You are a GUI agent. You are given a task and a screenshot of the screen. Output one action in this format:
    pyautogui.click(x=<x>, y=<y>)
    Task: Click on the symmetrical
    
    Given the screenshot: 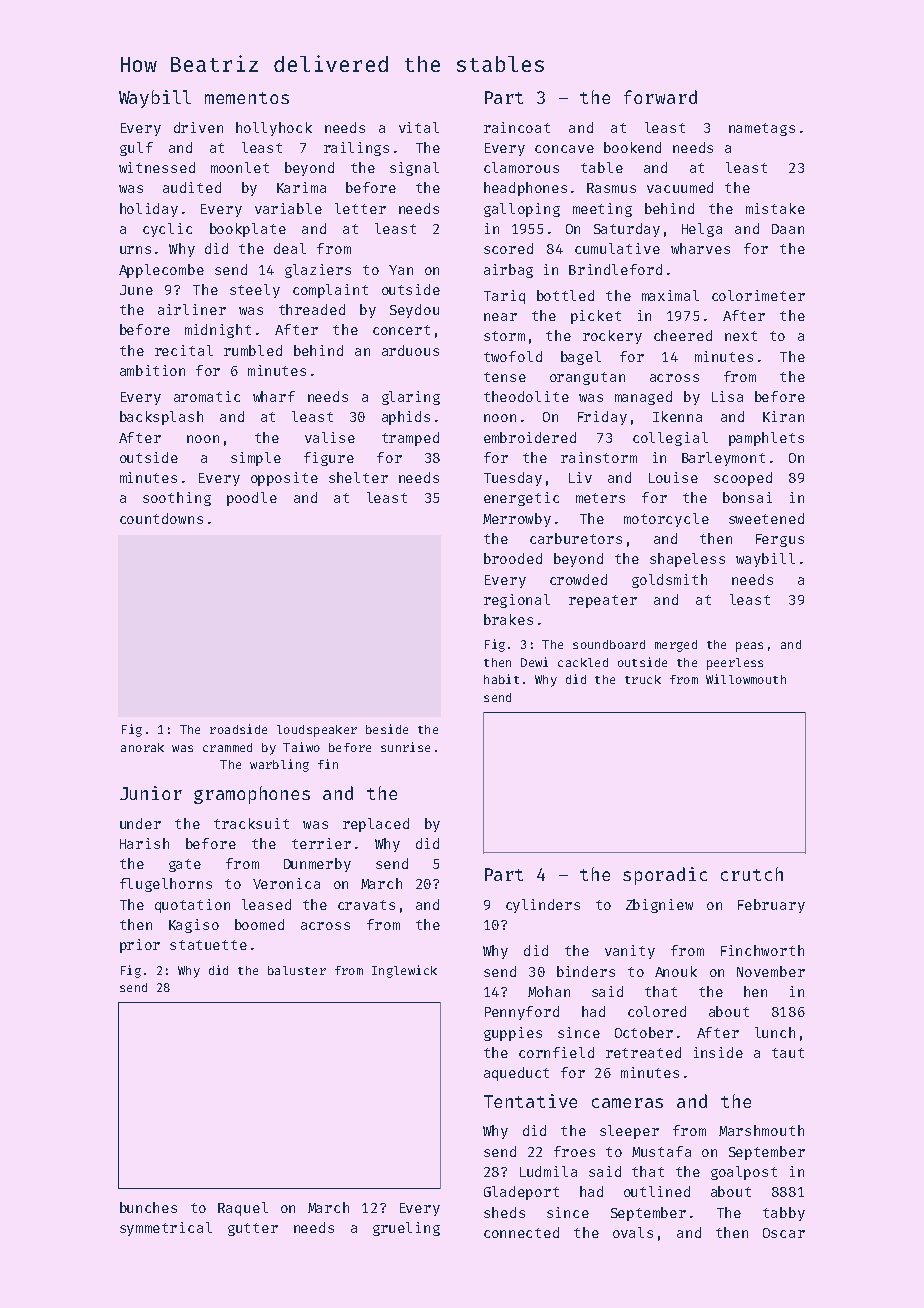 What is the action you would take?
    pyautogui.click(x=166, y=1229)
